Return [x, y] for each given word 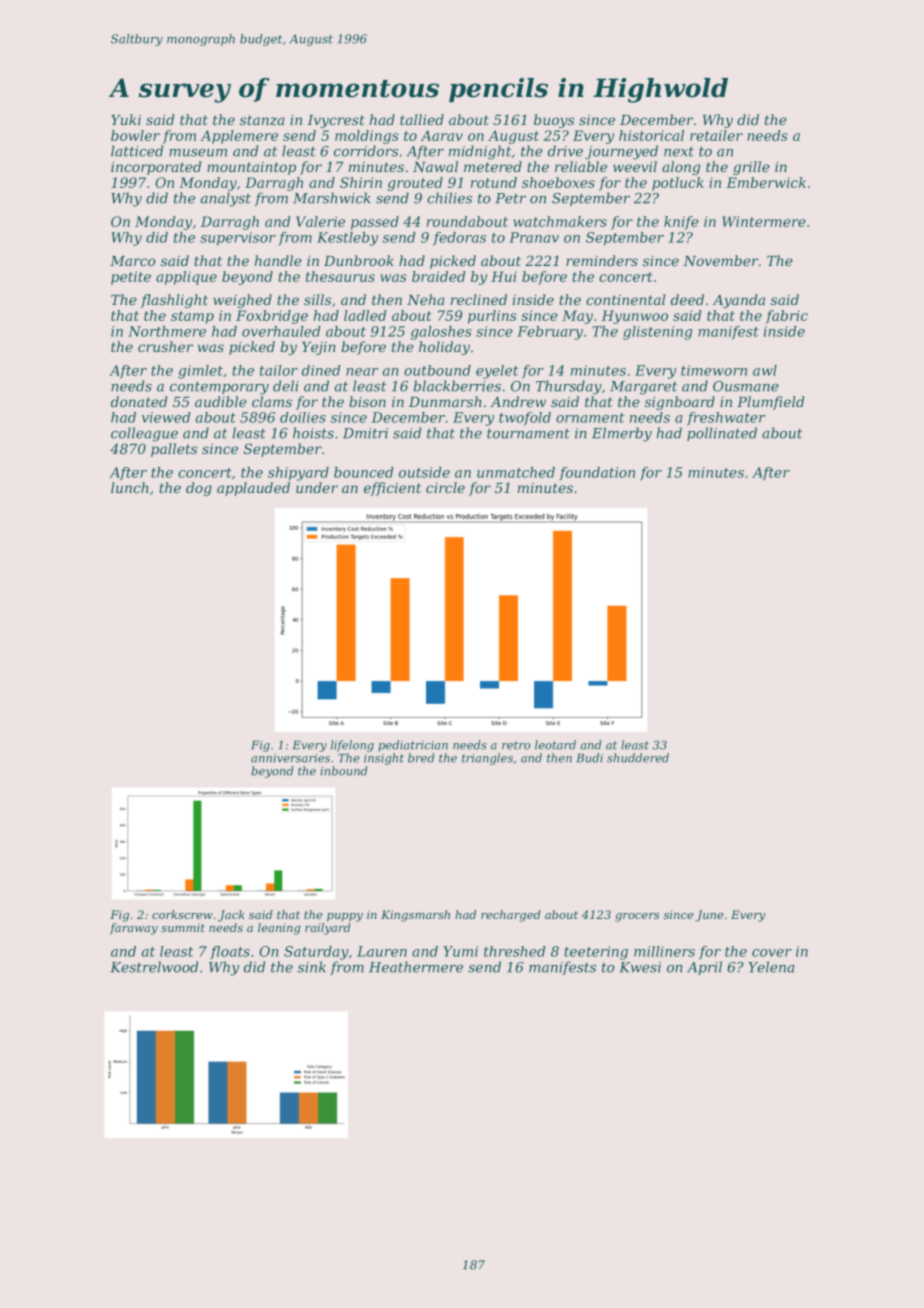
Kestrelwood [154, 967]
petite [131, 278]
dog [199, 489]
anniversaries [290, 758]
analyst [226, 199]
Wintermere [764, 221]
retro [516, 745]
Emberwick [766, 182]
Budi [589, 758]
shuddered [638, 758]
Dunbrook [359, 260]
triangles [487, 759]
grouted [415, 184]
